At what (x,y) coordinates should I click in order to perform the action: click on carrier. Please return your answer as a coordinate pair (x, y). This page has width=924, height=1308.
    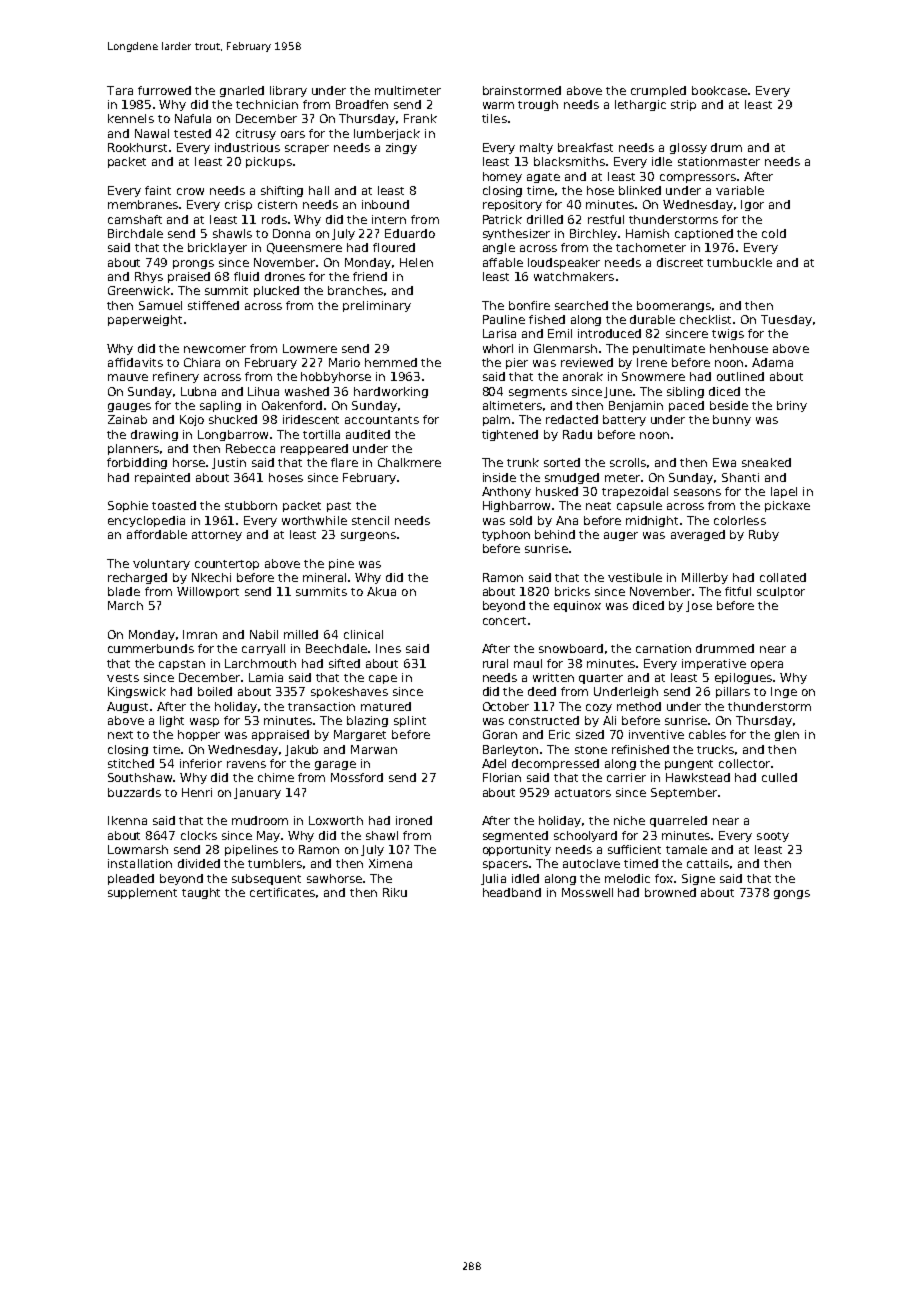
    Looking at the image, I should click on (626, 777).
